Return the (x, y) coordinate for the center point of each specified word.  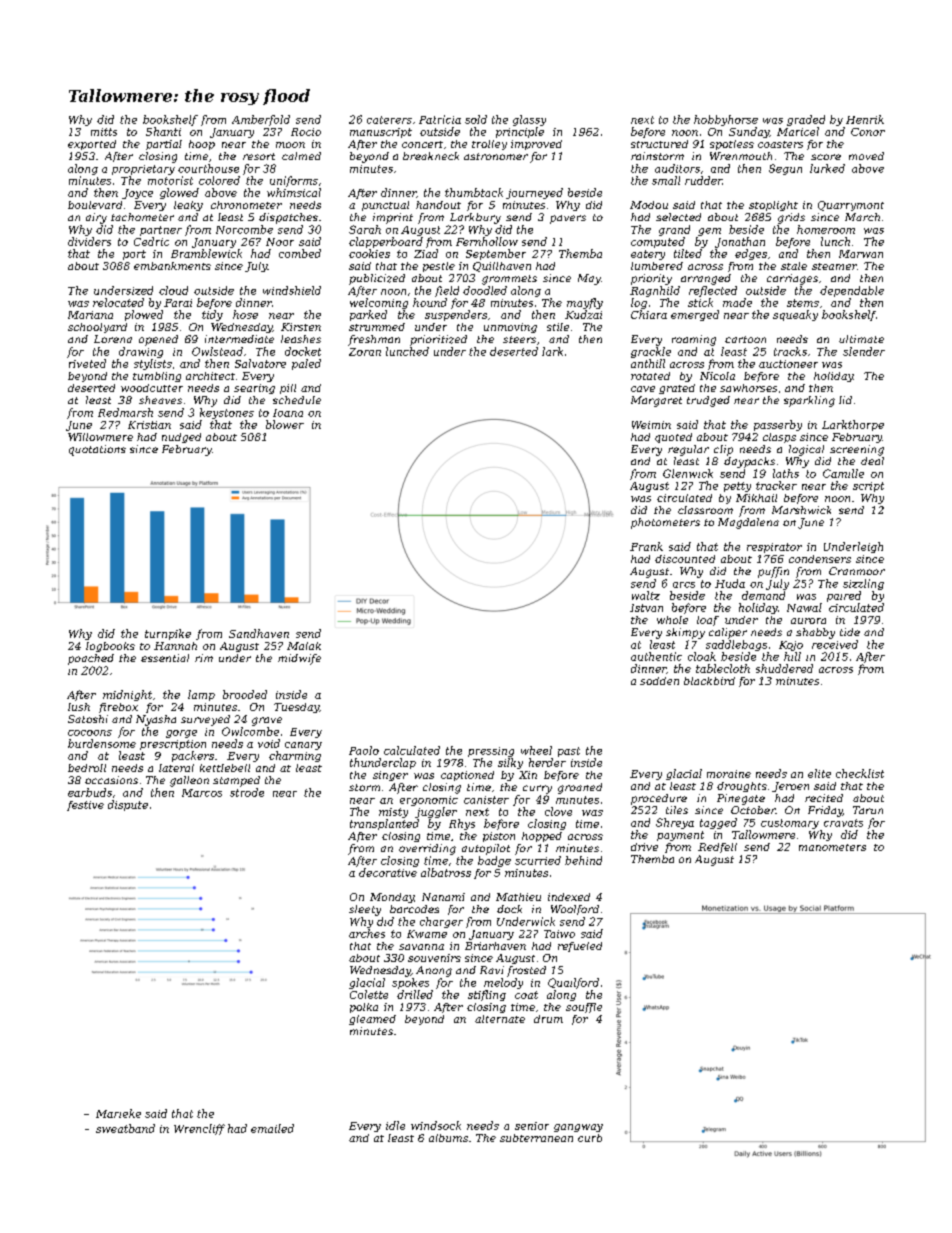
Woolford (575, 910)
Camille (843, 473)
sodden (659, 681)
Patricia (440, 119)
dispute (128, 805)
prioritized (438, 340)
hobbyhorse (726, 120)
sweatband (125, 1128)
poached (91, 659)
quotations (97, 450)
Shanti (163, 131)
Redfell (717, 848)
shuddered (784, 668)
